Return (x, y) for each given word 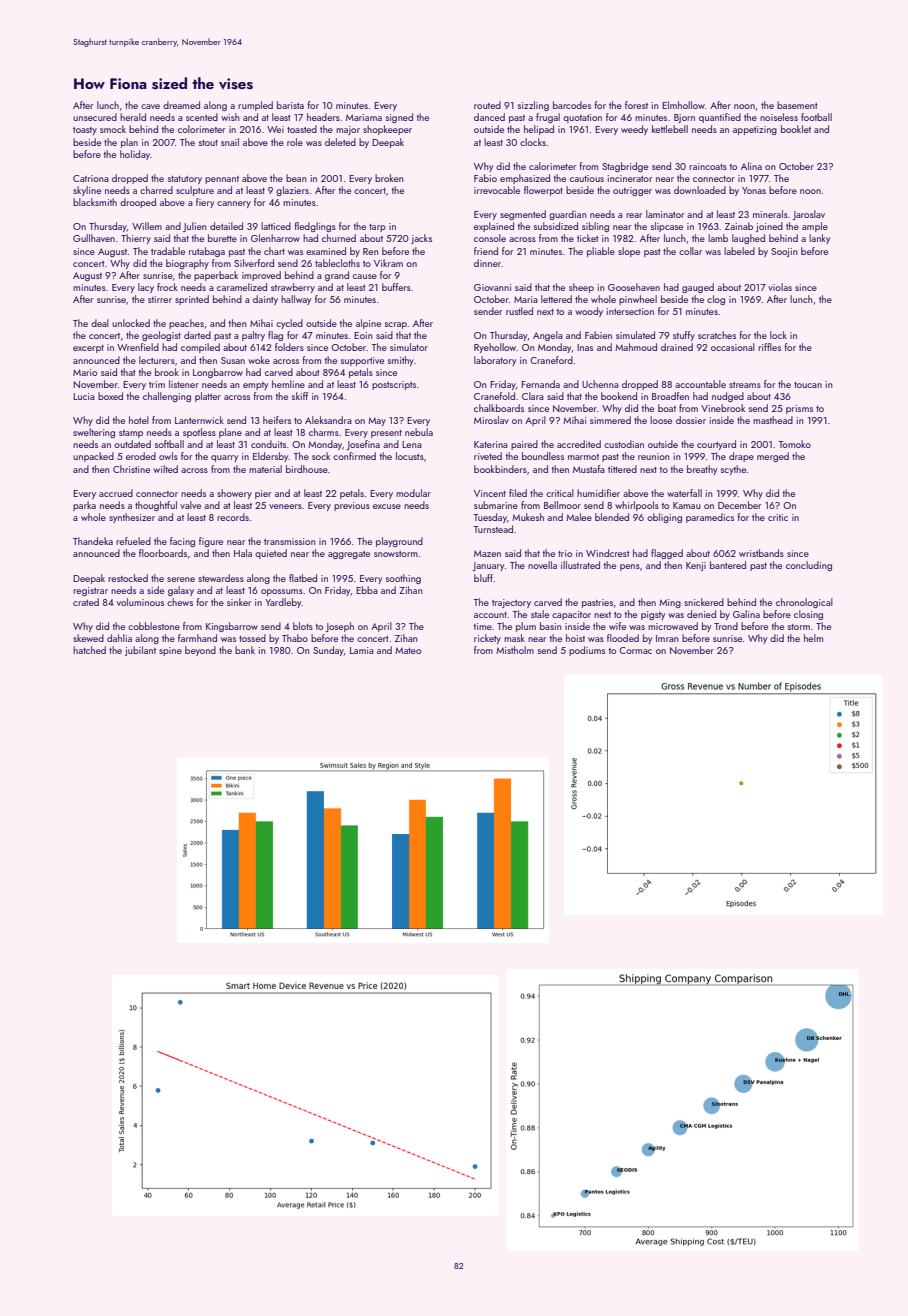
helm (813, 638)
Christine (131, 469)
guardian (568, 215)
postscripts (394, 385)
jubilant (140, 651)
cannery (234, 204)
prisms (799, 409)
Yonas (754, 190)
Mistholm (515, 650)
